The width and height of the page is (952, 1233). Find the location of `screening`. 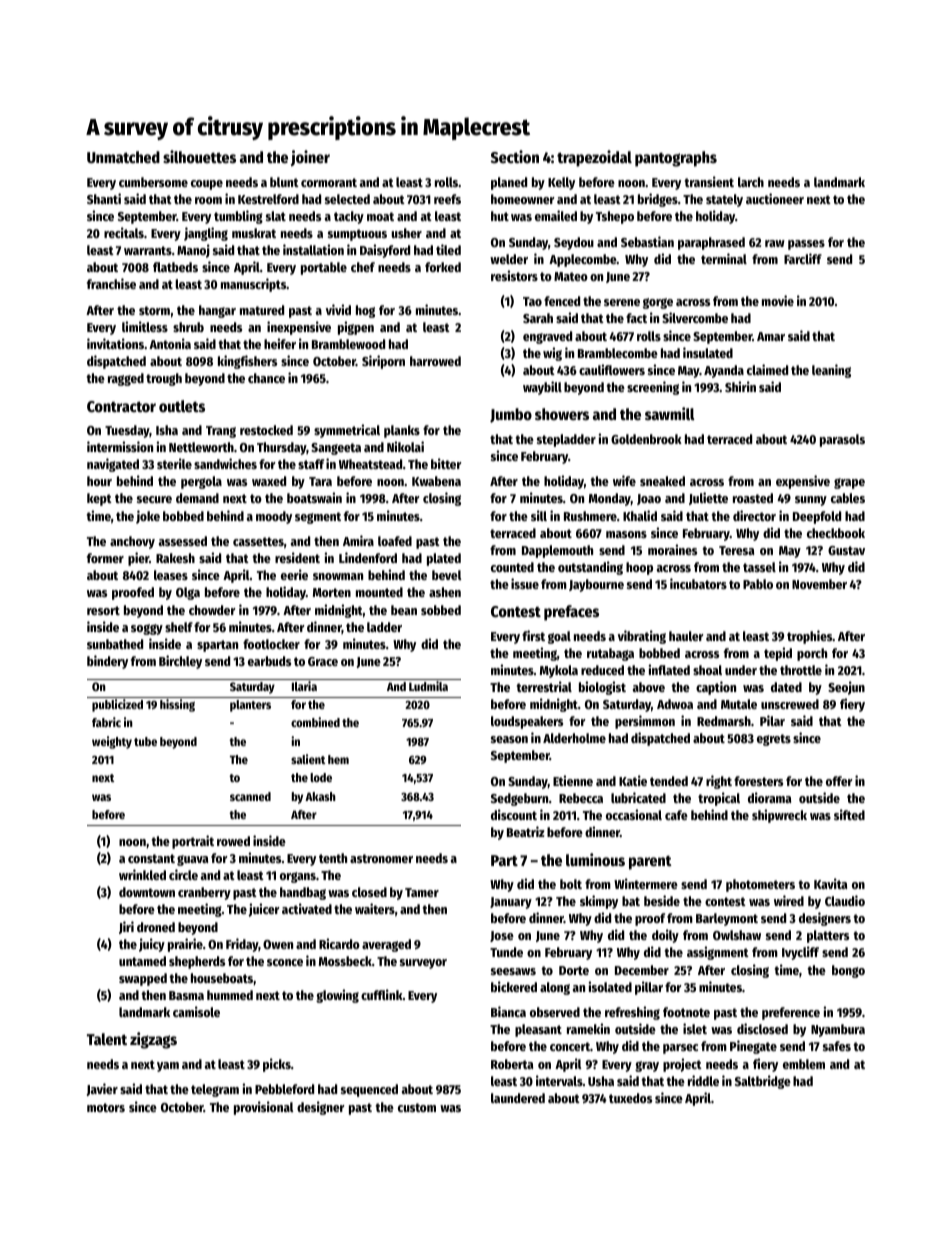

screening is located at coordinates (653, 388).
